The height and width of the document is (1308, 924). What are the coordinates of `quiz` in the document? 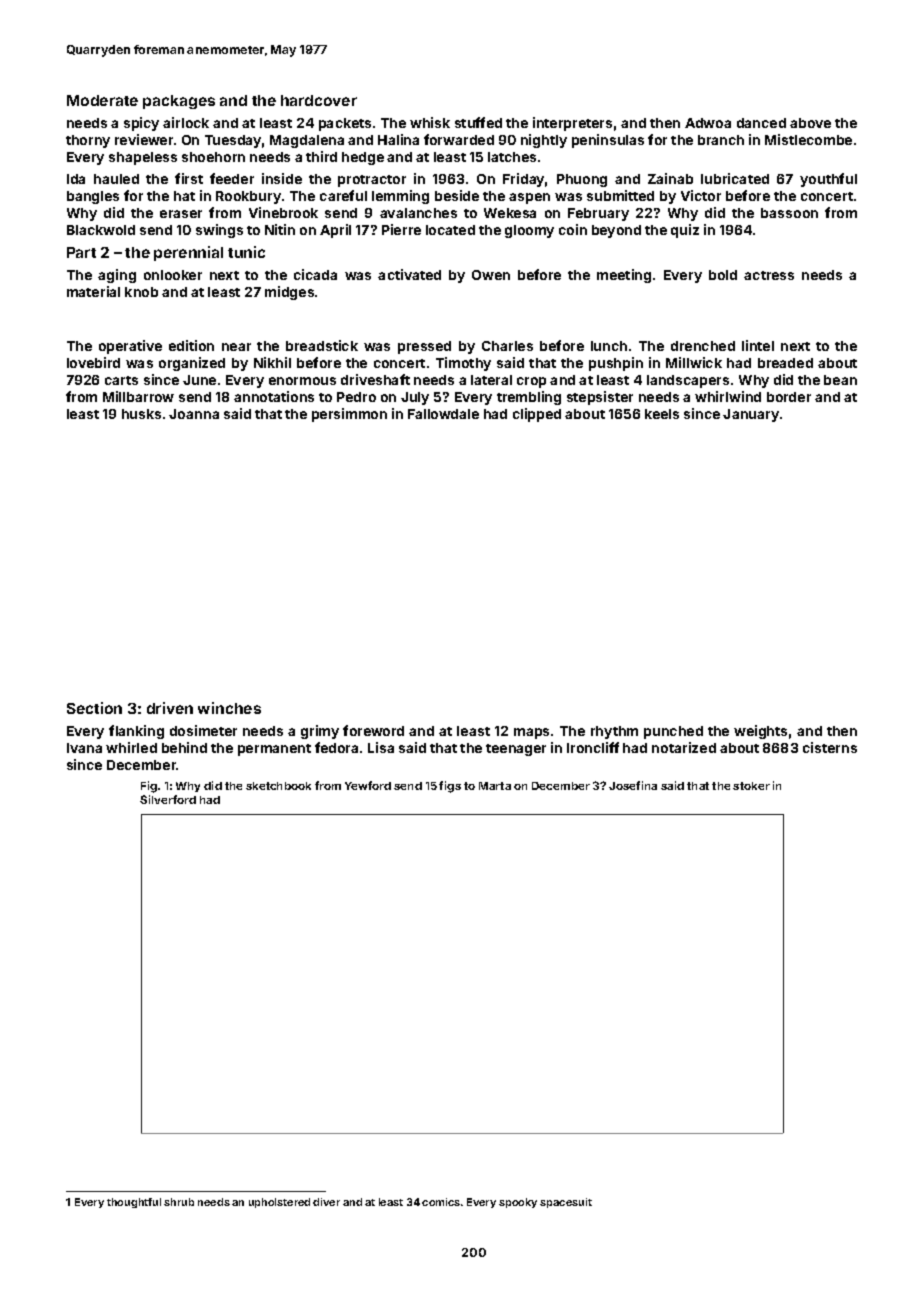 It's located at (685, 231).
